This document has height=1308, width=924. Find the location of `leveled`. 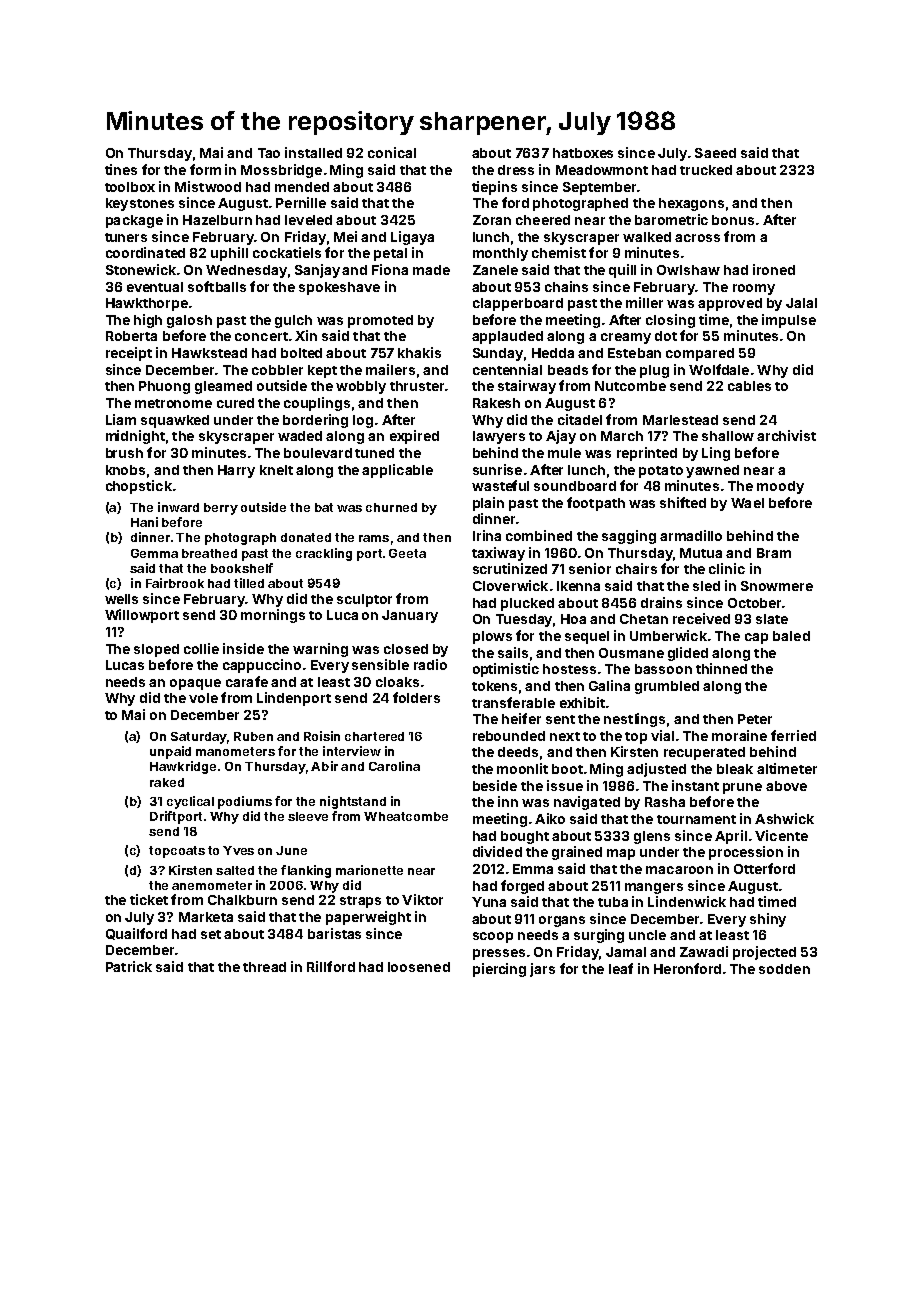

leveled is located at coordinates (308, 220).
